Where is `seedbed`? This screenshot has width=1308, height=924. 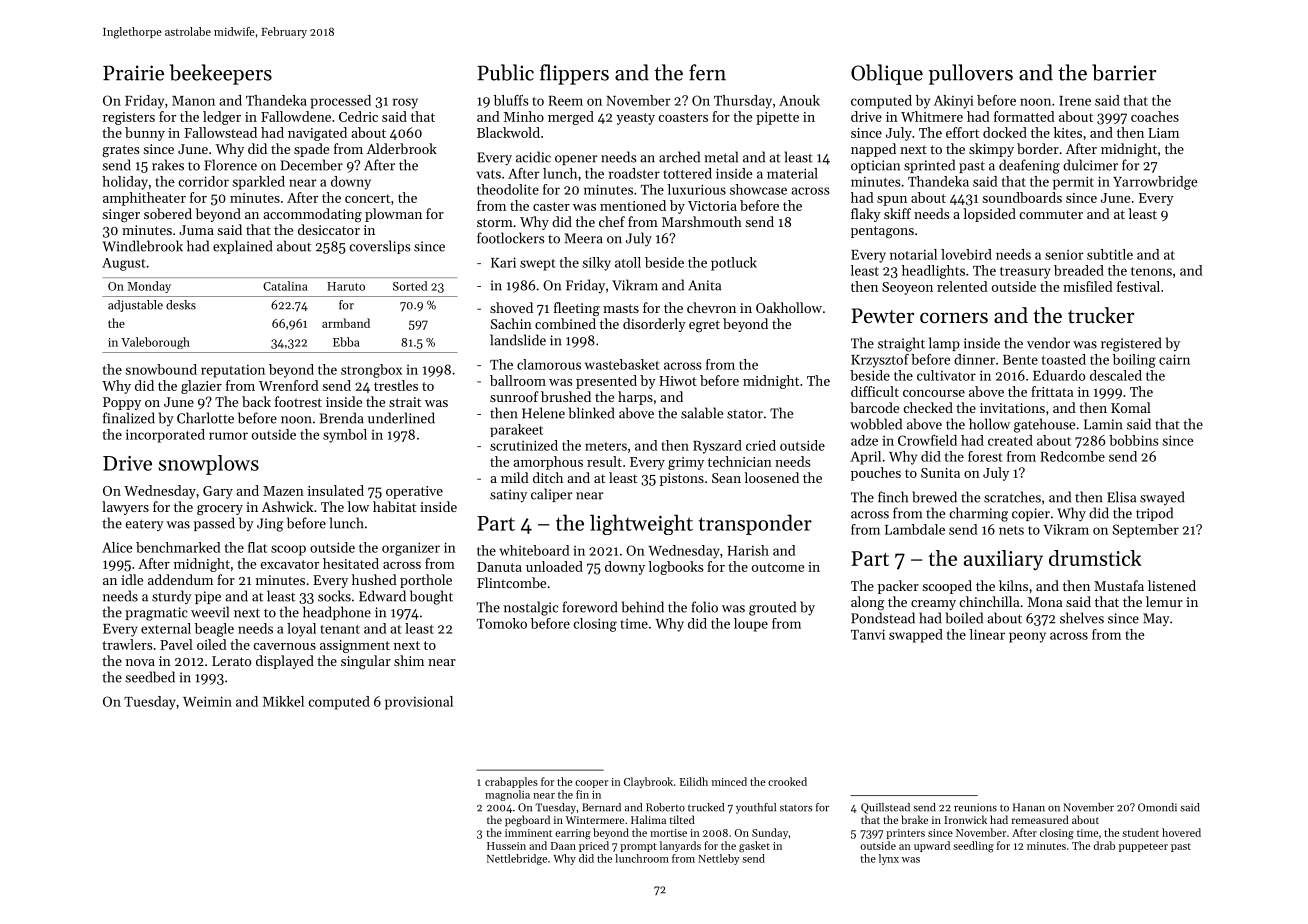 seedbed is located at coordinates (150, 677).
